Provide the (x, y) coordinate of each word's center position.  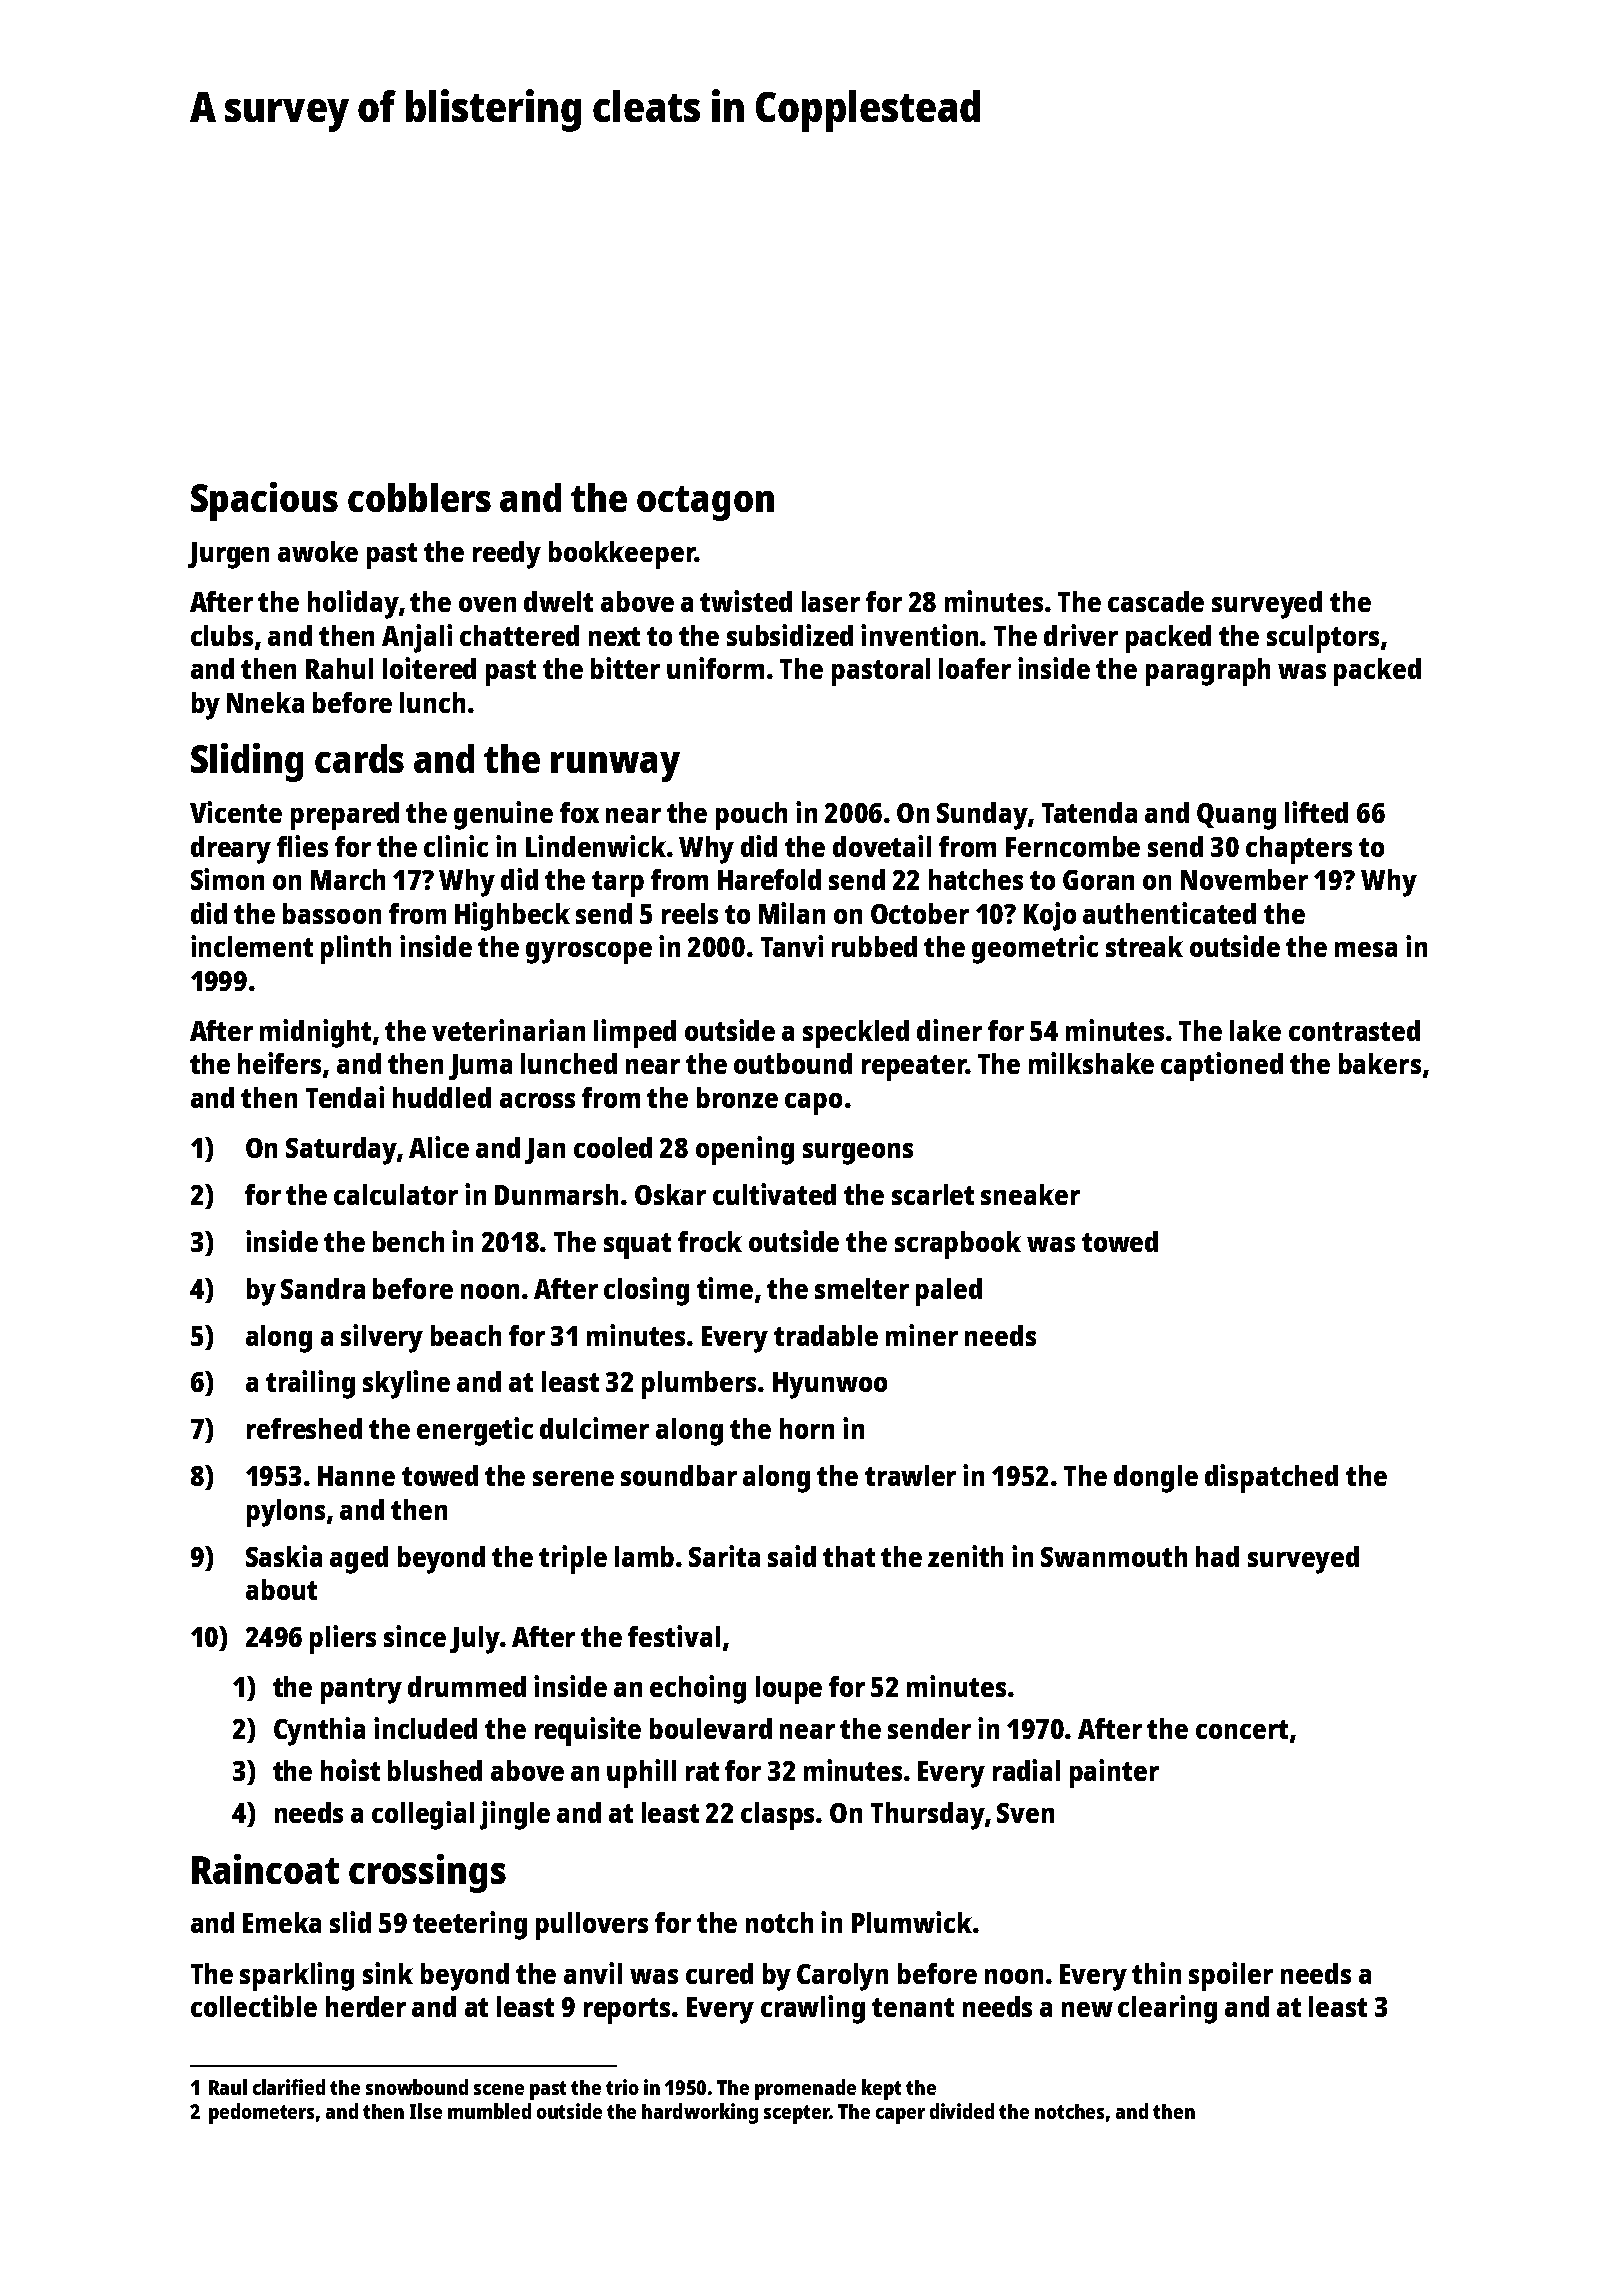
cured (719, 1973)
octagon (705, 503)
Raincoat (265, 1869)
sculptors (1323, 639)
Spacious (264, 501)
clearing (1167, 2009)
